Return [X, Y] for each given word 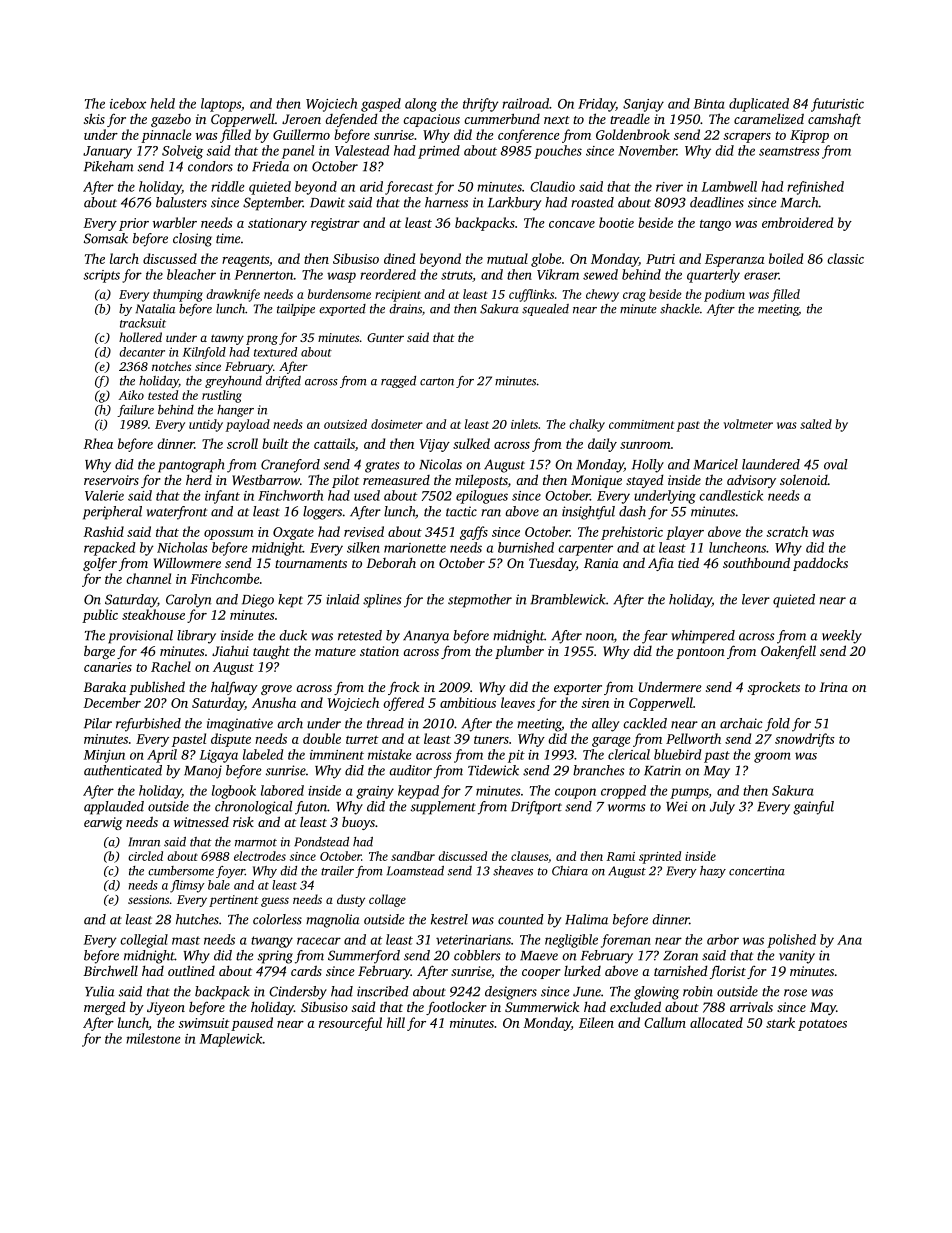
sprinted [660, 857]
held [162, 103]
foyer [230, 872]
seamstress [789, 151]
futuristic [837, 105]
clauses [529, 856]
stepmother [480, 601]
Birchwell [110, 970]
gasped [381, 105]
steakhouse [153, 614]
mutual [507, 258]
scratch [787, 531]
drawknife [233, 295]
